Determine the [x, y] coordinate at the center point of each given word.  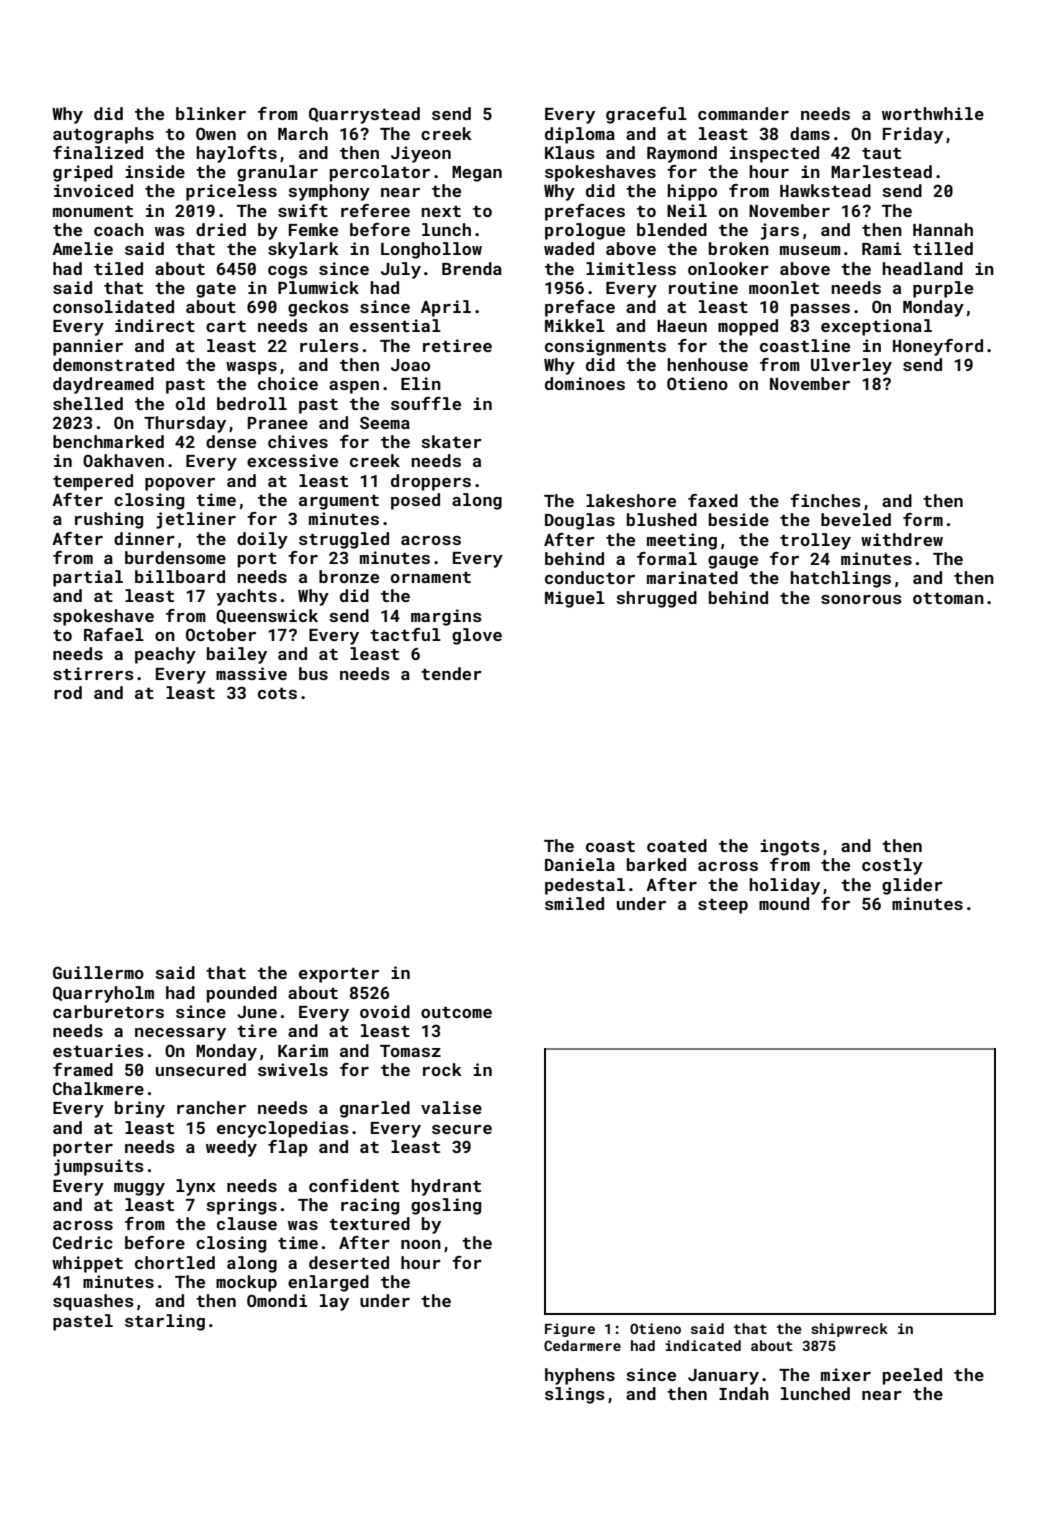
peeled [912, 1376]
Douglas [580, 521]
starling [165, 1322]
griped [83, 173]
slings [575, 1395]
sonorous [861, 599]
